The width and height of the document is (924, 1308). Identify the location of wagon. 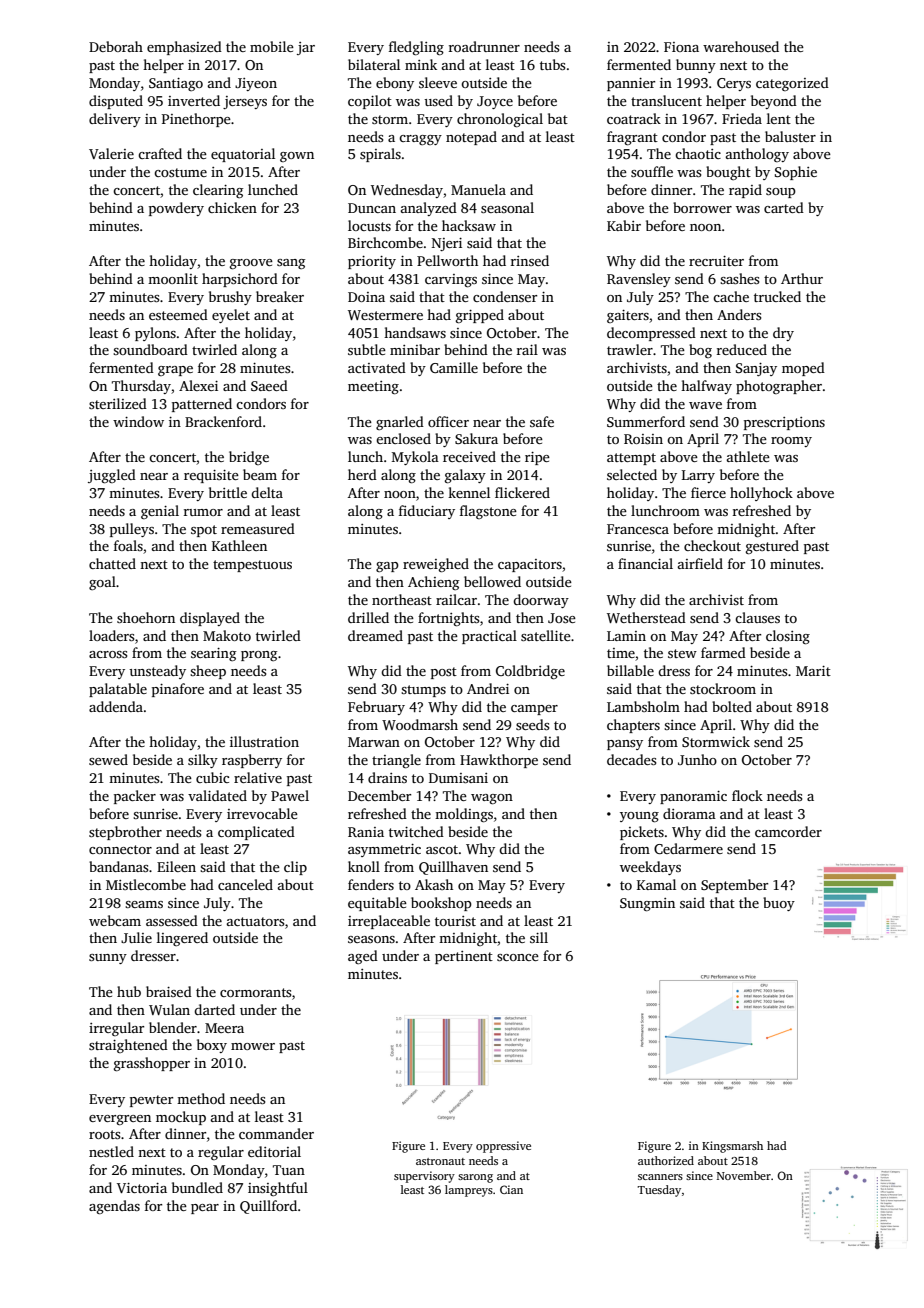
(492, 799).
